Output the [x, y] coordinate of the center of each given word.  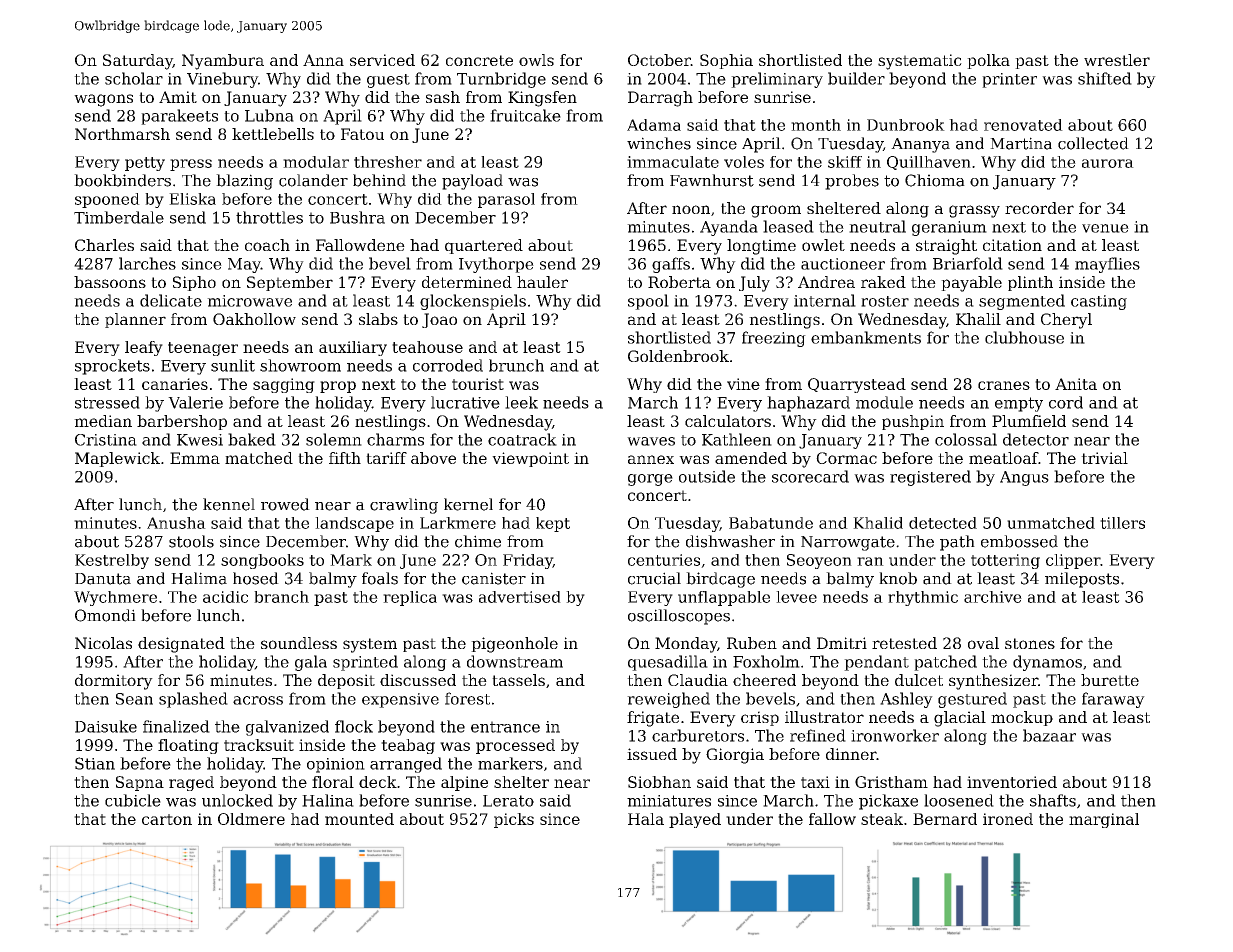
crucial [654, 578]
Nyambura [223, 62]
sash [443, 97]
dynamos [1047, 663]
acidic [225, 597]
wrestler [1117, 60]
